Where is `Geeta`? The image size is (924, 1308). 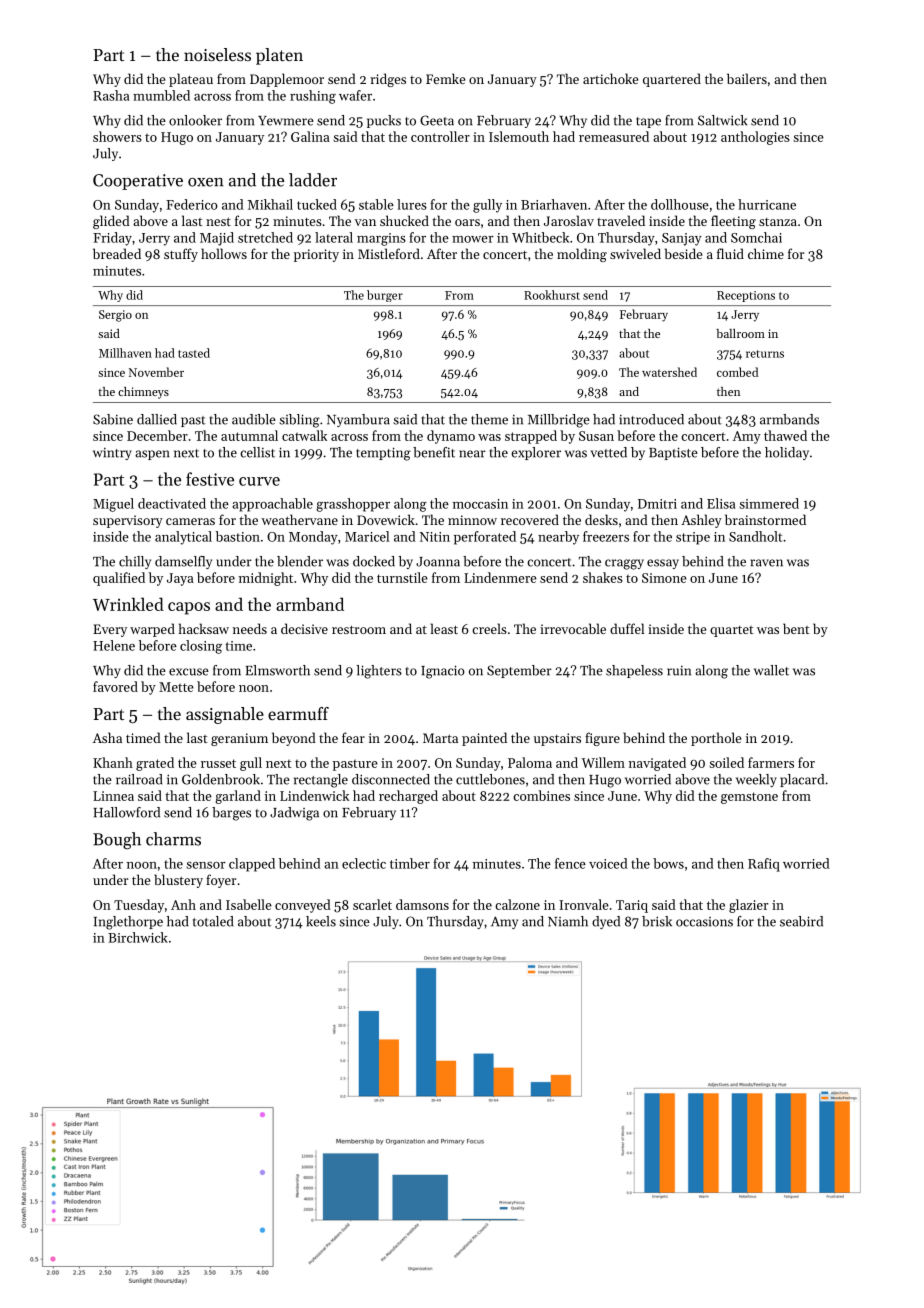 Geeta is located at coordinates (437, 120).
